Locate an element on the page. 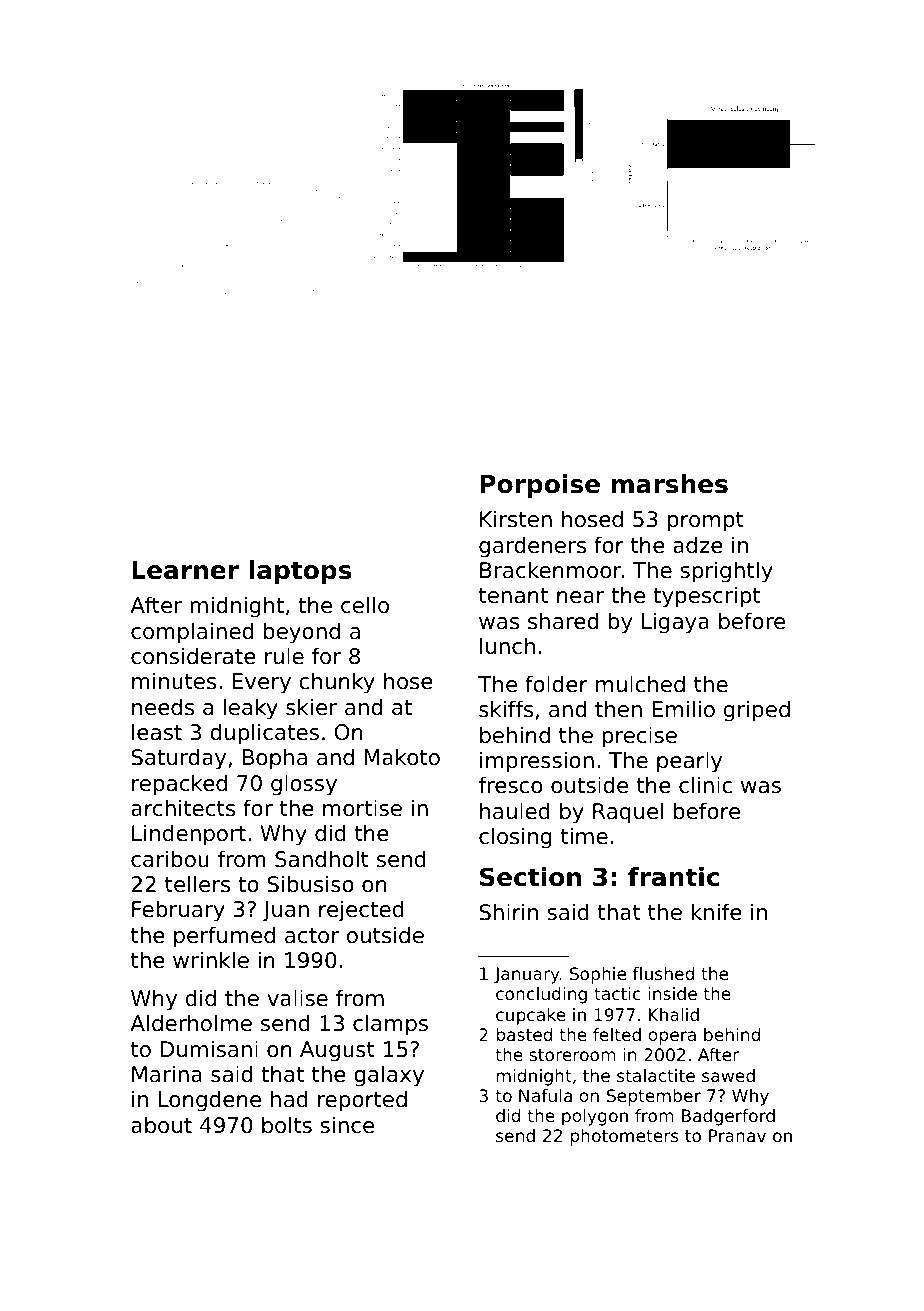 Image resolution: width=924 pixels, height=1311 pixels. Badgerford is located at coordinates (728, 1117).
